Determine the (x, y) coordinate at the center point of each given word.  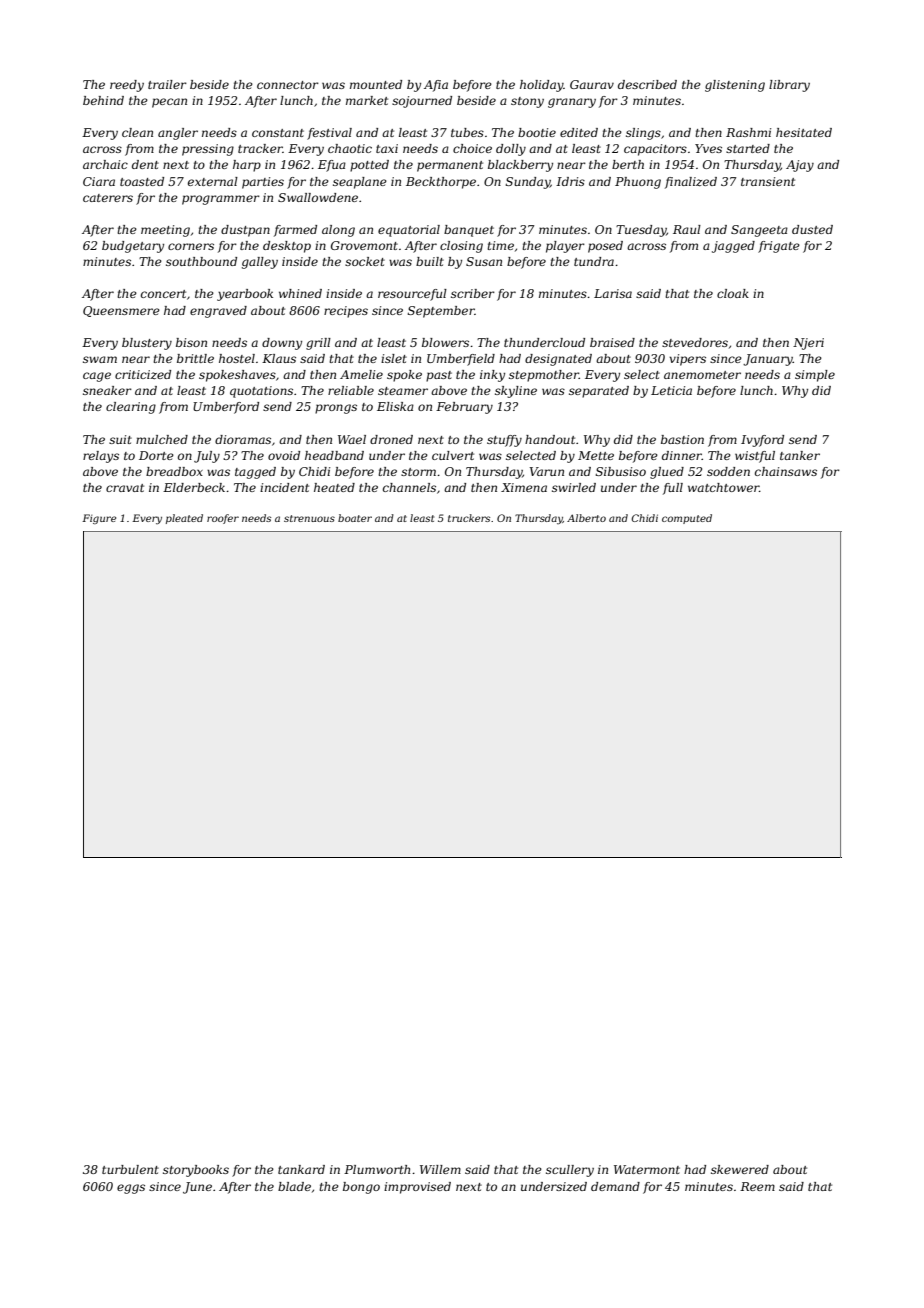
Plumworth (377, 1169)
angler (178, 134)
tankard (301, 1169)
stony (527, 102)
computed (687, 519)
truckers (469, 518)
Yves (708, 148)
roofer (223, 519)
